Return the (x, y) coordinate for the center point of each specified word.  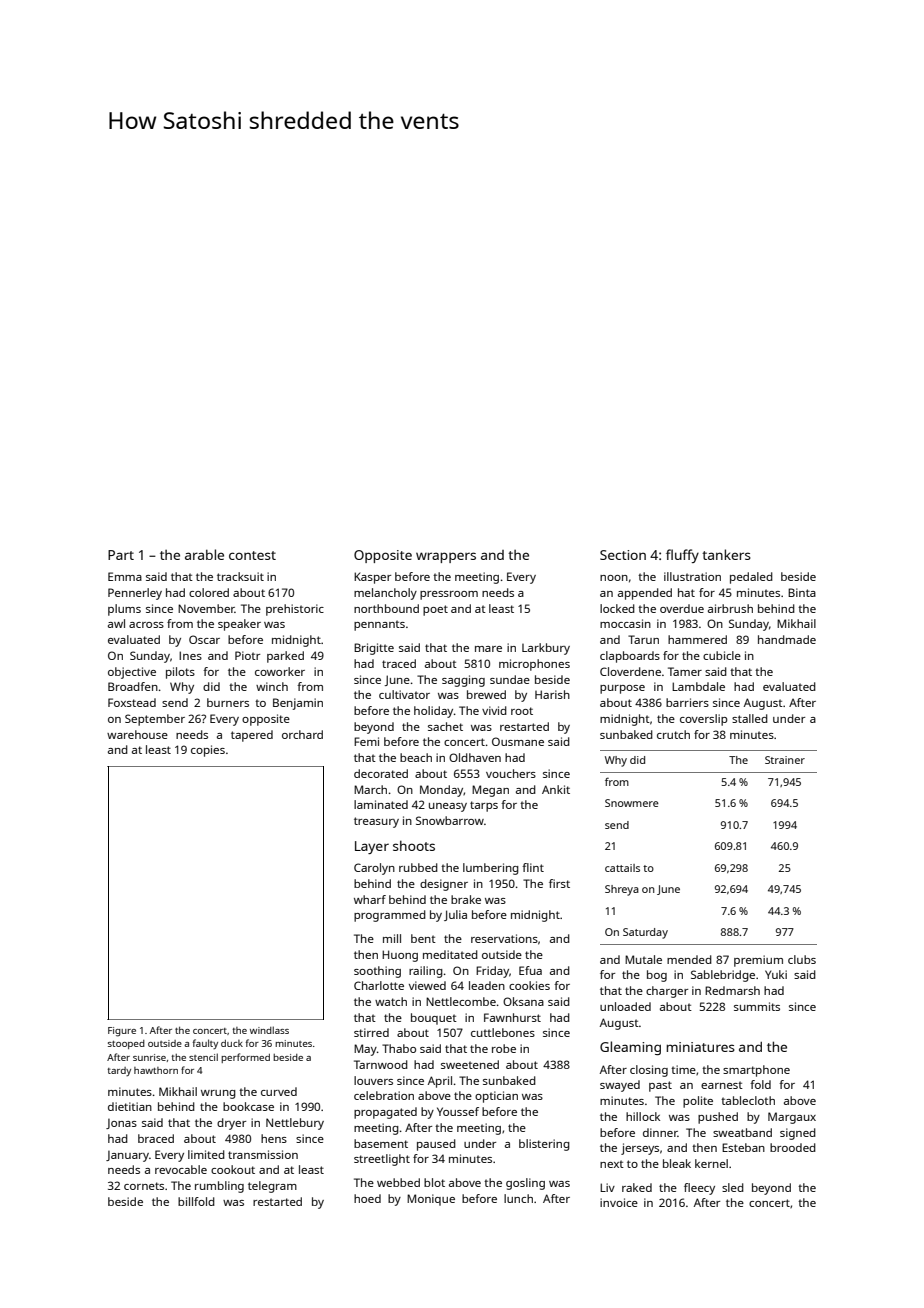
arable (204, 554)
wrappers (446, 557)
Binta (802, 592)
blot (434, 1182)
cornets (144, 1186)
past (660, 1086)
